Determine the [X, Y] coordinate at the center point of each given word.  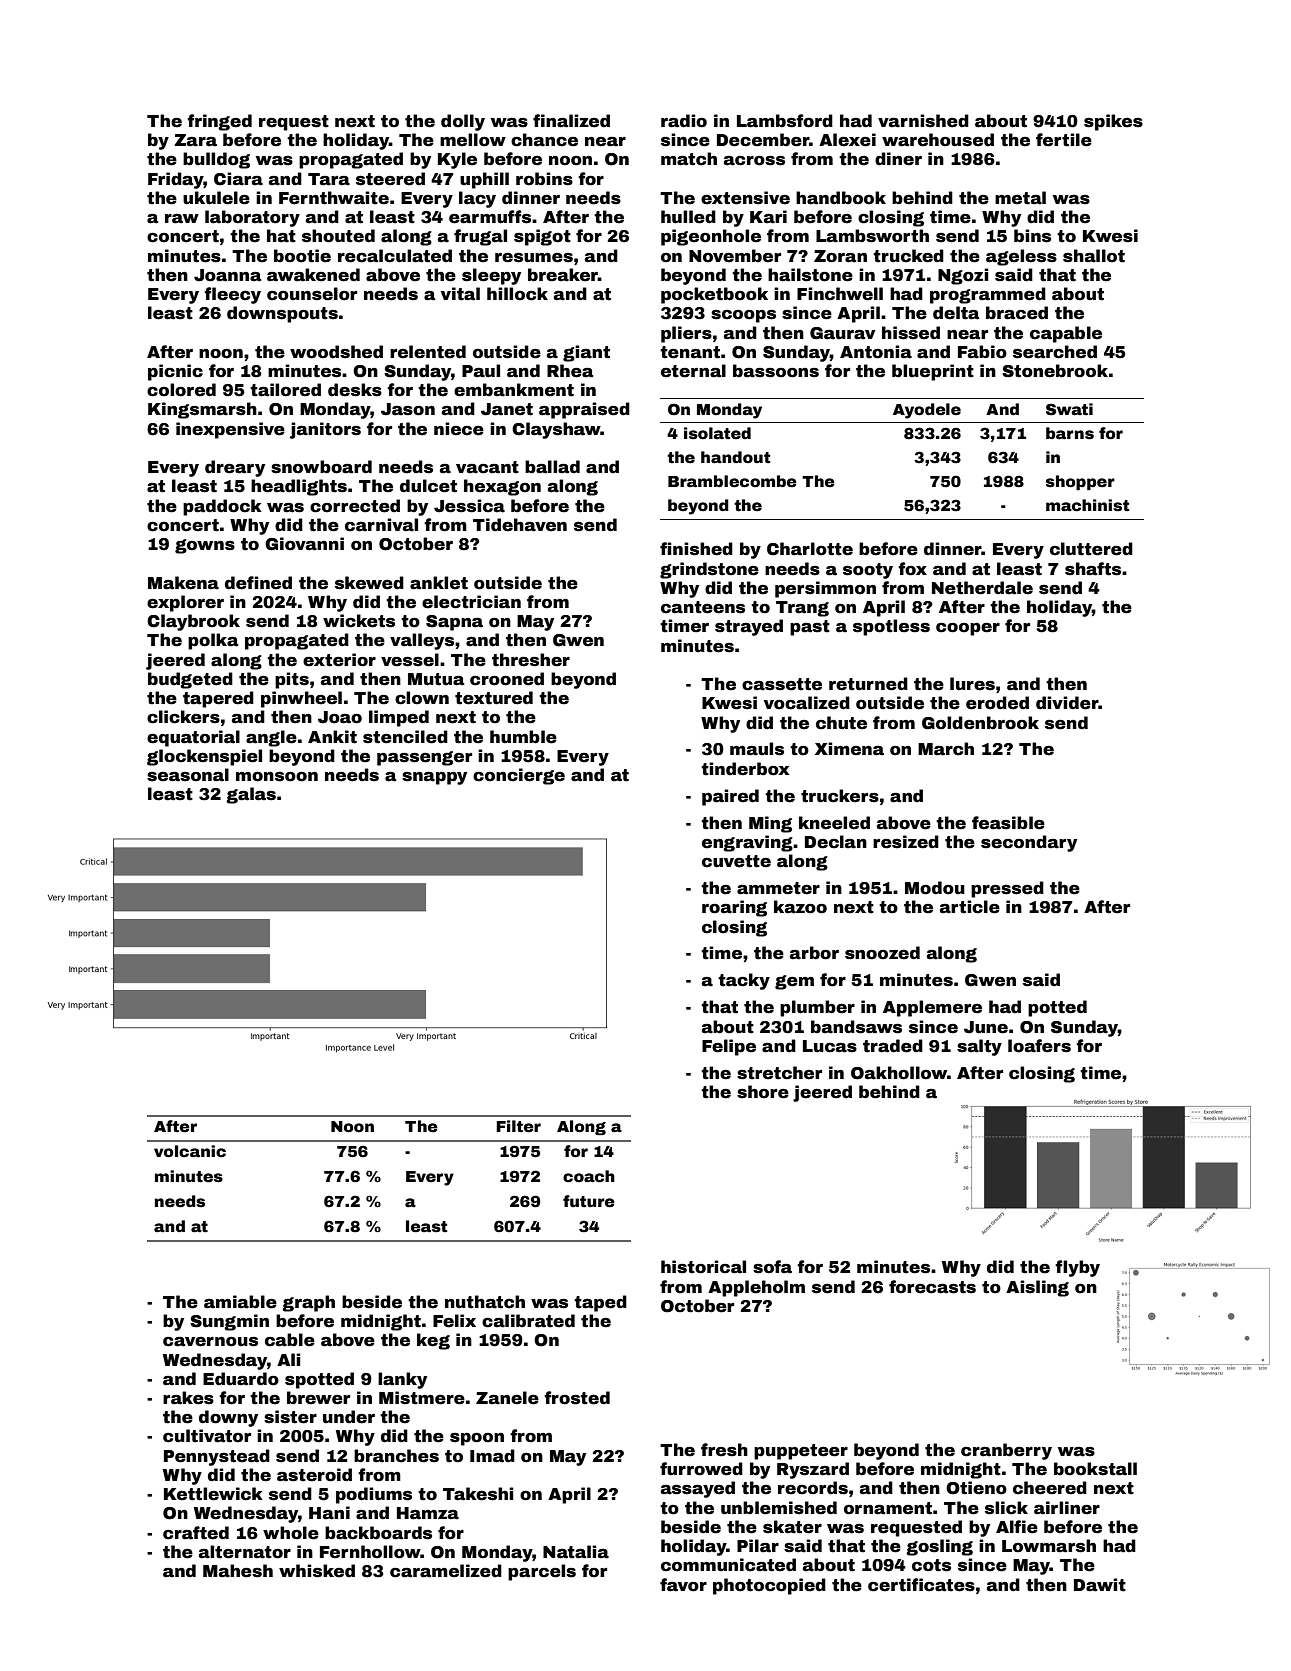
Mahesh [238, 1571]
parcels [542, 1572]
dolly [463, 122]
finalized [571, 121]
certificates [921, 1585]
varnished [923, 121]
